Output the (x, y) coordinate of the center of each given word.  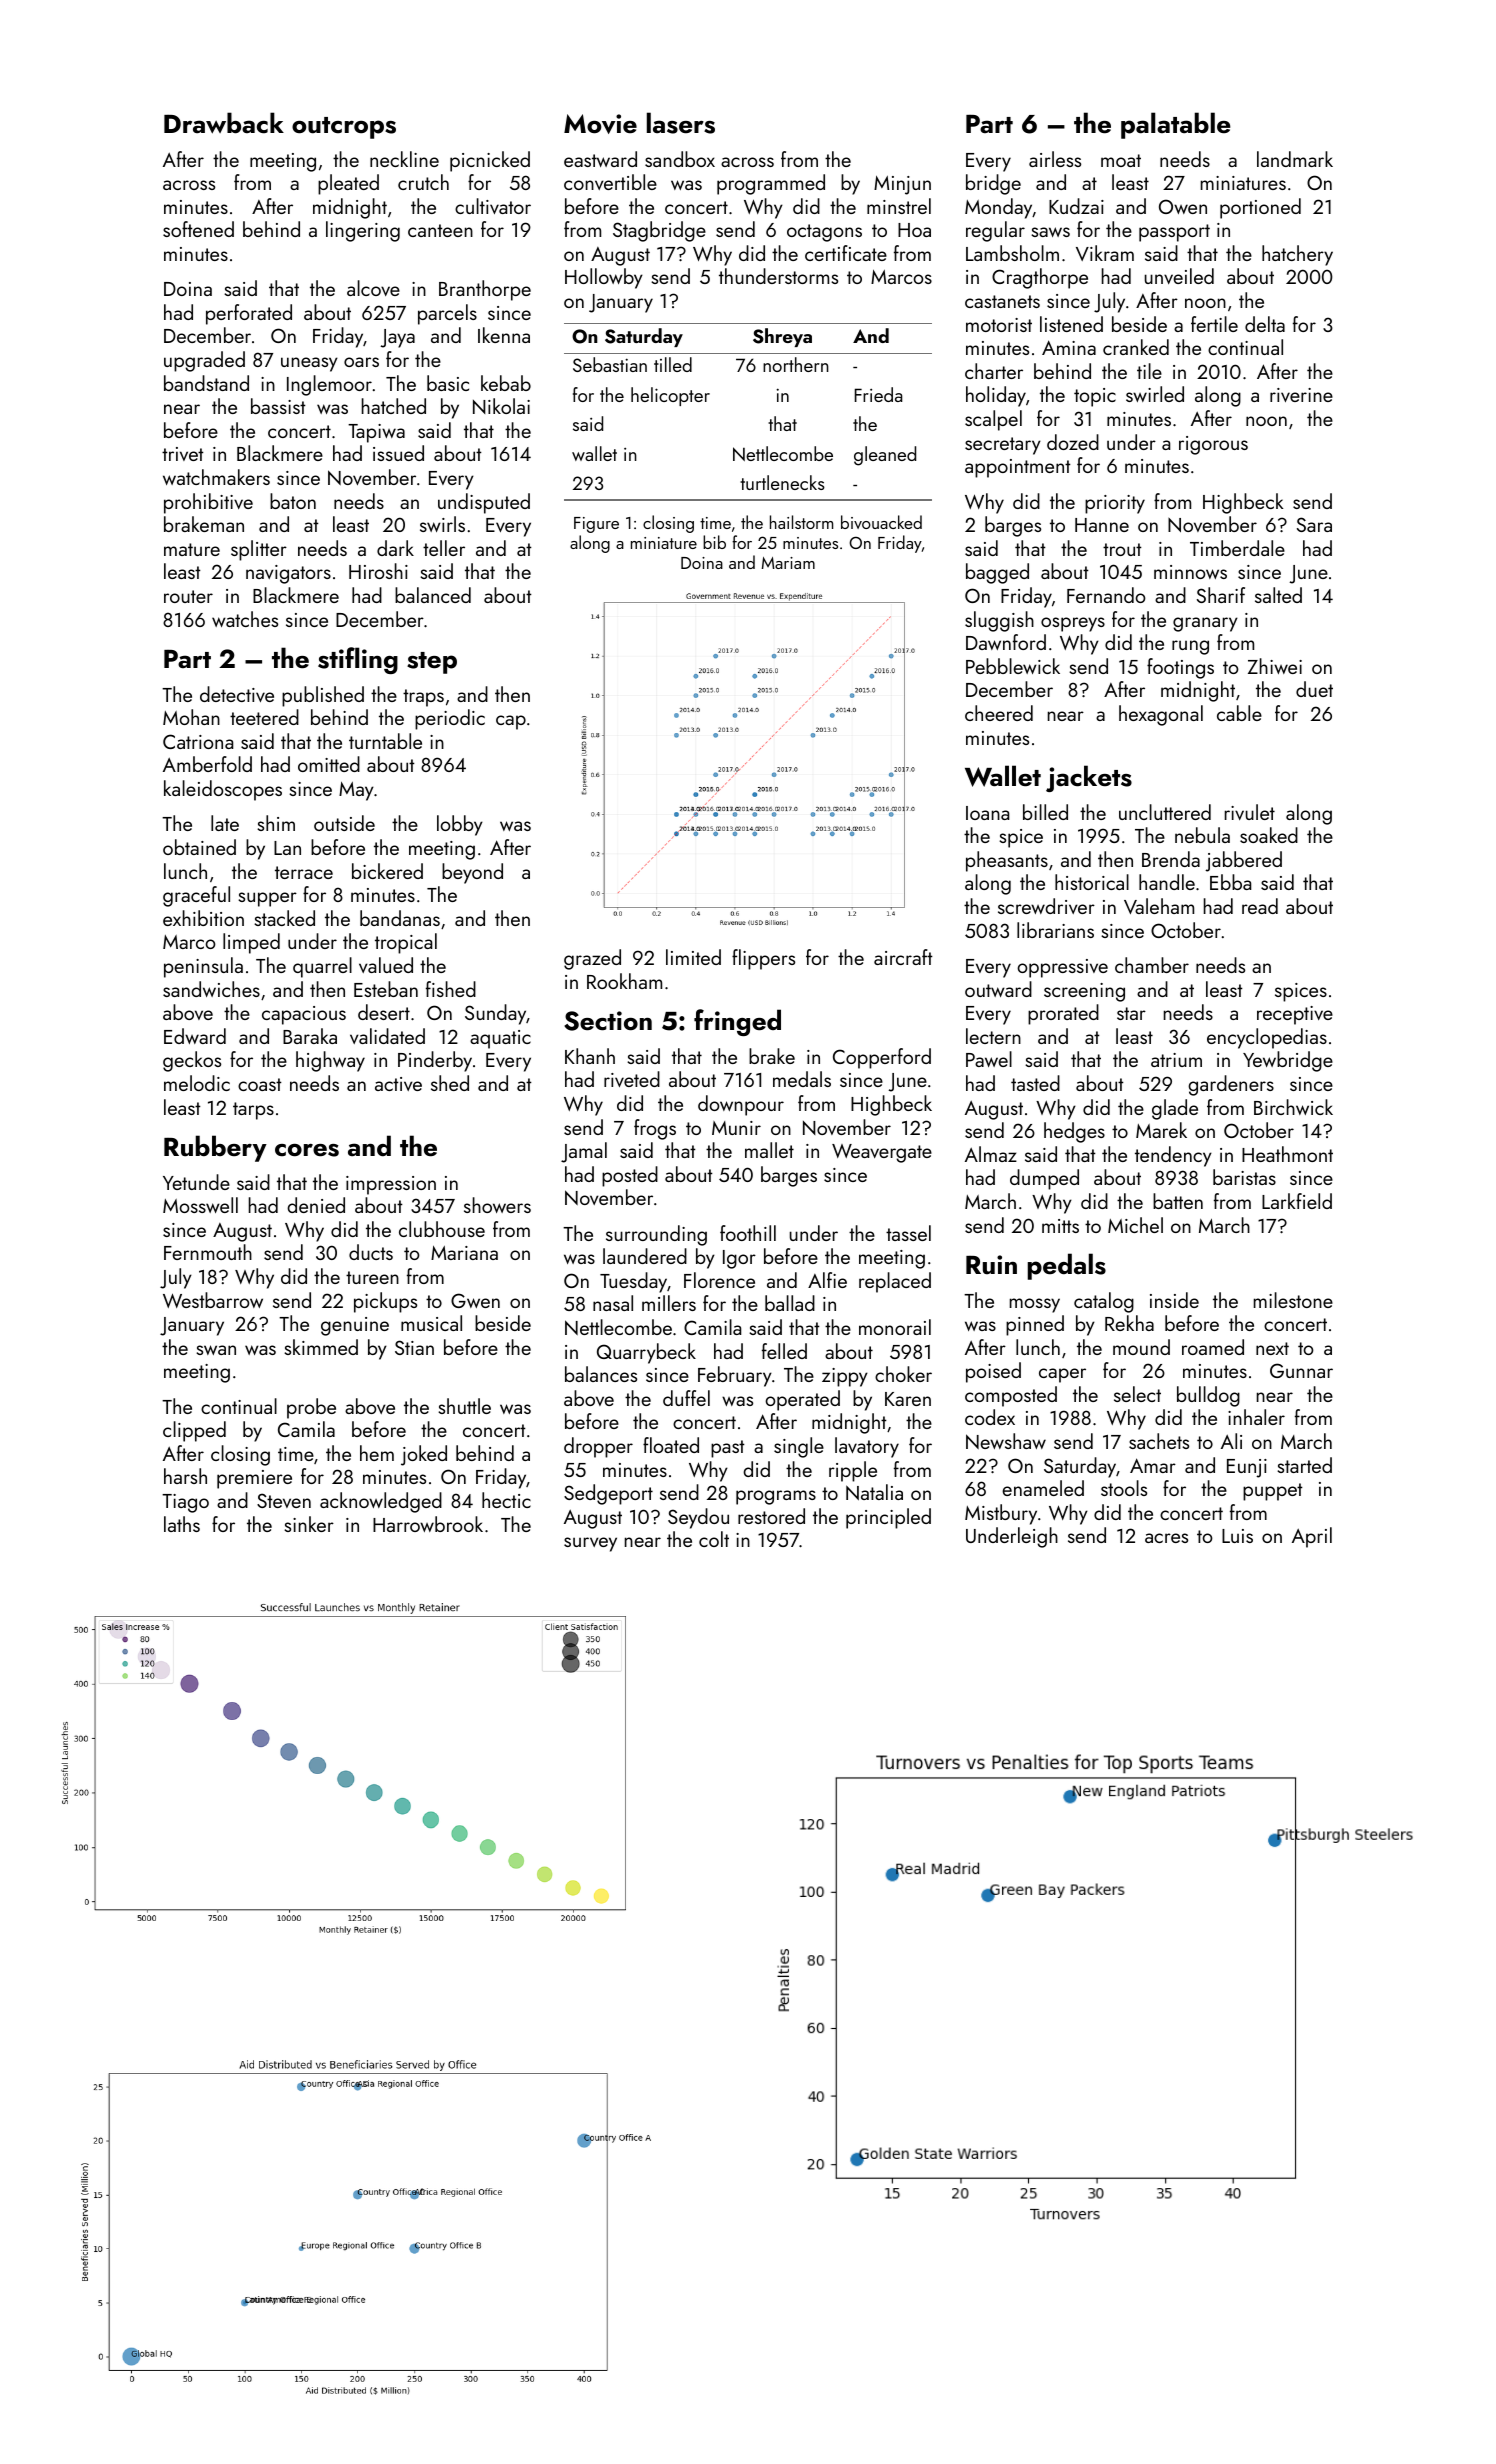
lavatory (867, 1447)
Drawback (224, 123)
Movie (600, 124)
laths (182, 1524)
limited (693, 957)
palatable (1175, 125)
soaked (1269, 835)
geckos (192, 1061)
